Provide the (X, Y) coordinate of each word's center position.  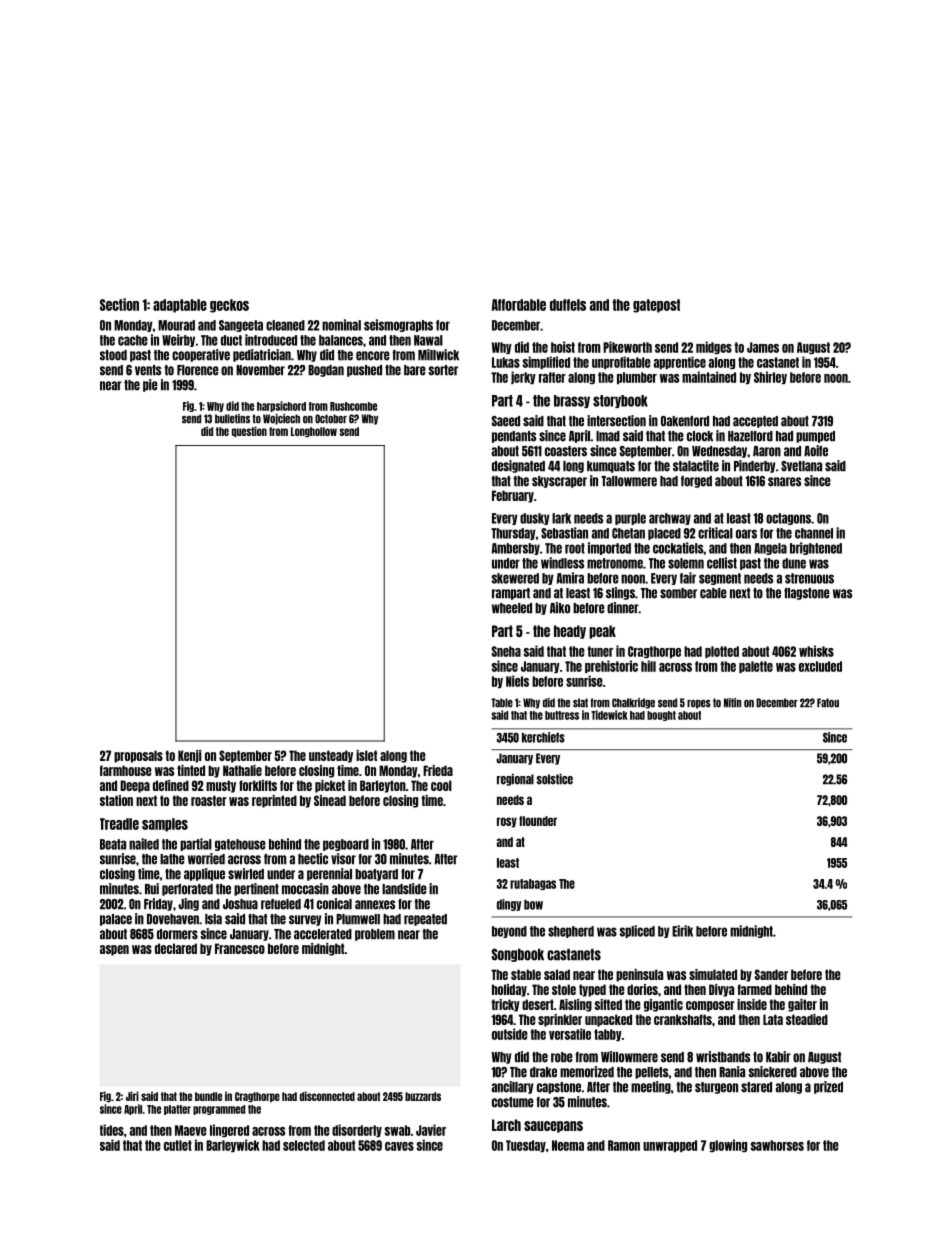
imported (609, 548)
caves (399, 1146)
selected (304, 1145)
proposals (138, 756)
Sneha (506, 651)
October (331, 419)
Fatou (828, 703)
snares (784, 482)
